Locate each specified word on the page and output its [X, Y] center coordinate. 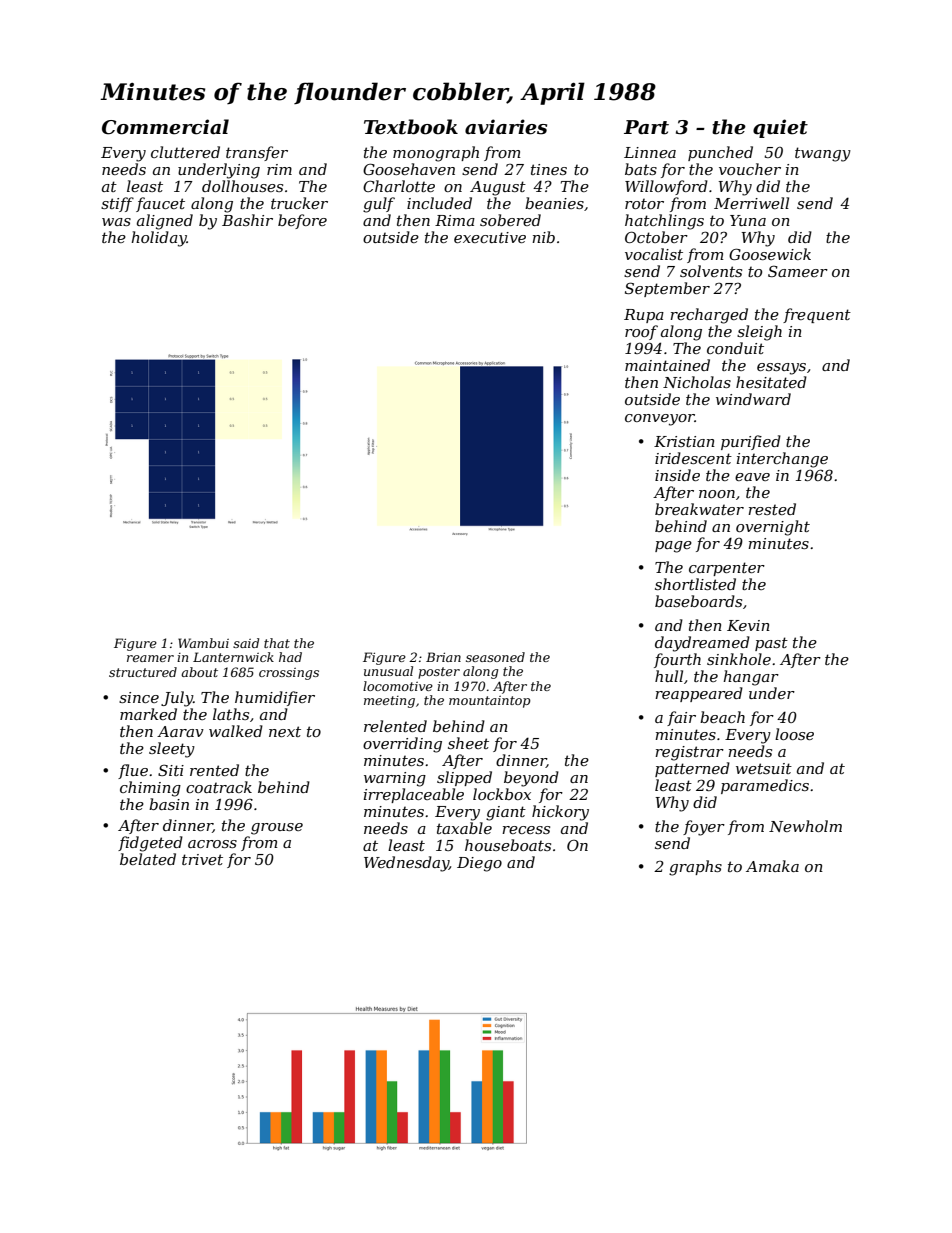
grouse [277, 829]
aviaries [506, 127]
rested [772, 509]
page [673, 547]
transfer [257, 153]
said [246, 643]
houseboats [508, 845]
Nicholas [697, 382]
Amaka [772, 866]
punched [720, 153]
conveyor [660, 420]
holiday [159, 239]
